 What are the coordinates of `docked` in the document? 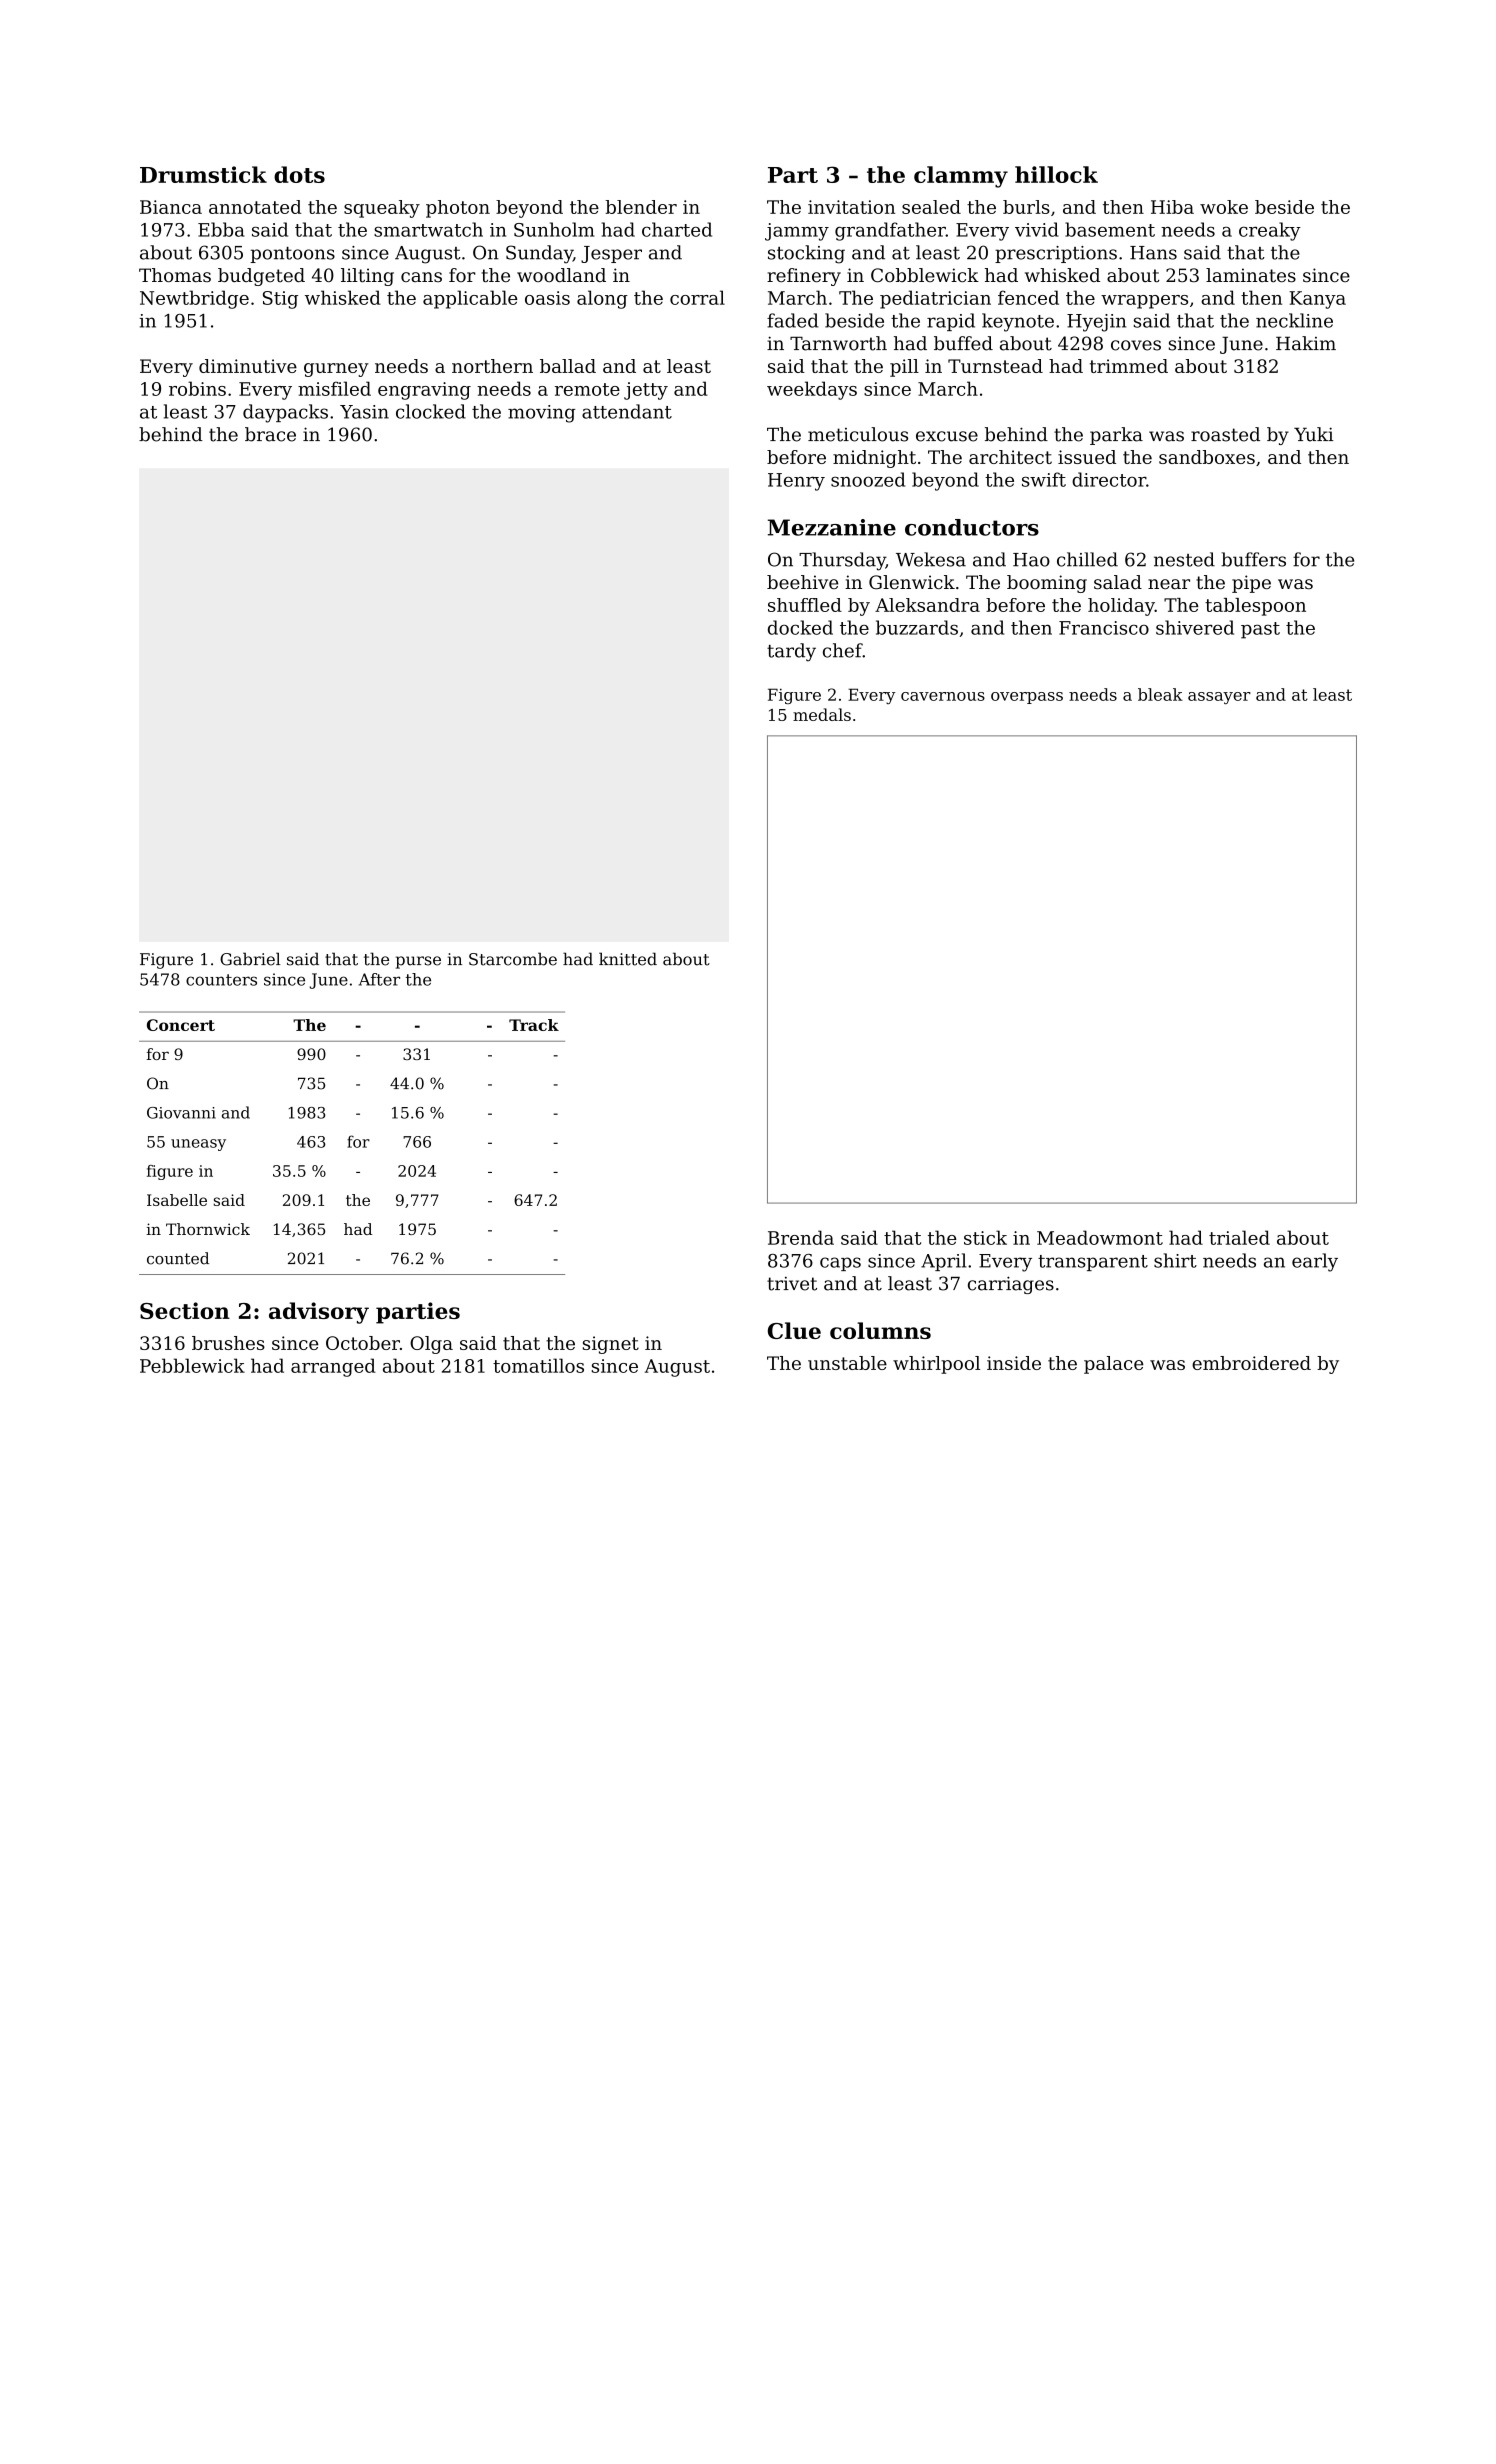 It's located at (800, 627).
